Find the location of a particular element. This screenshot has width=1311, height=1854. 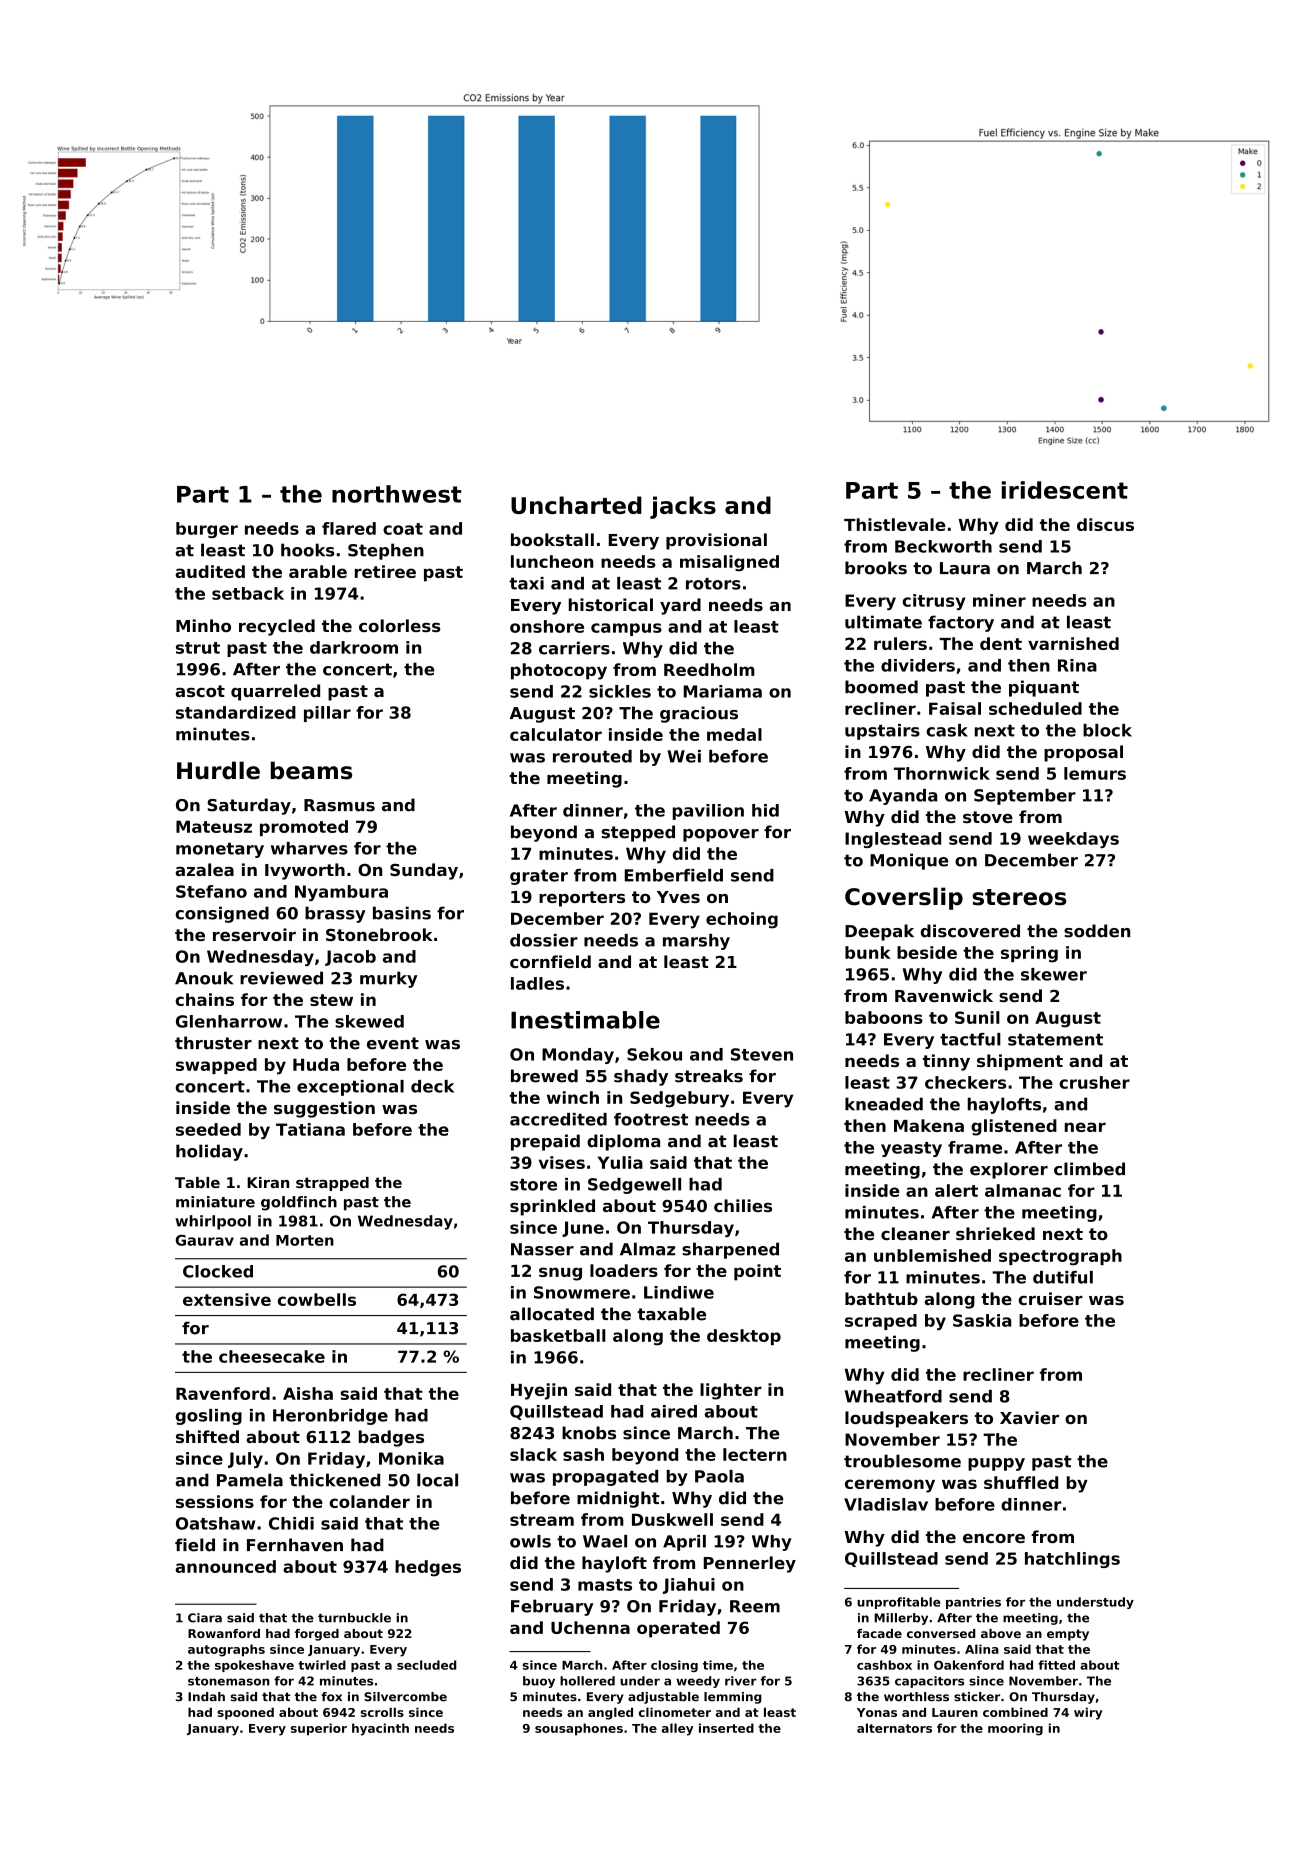

exceptional is located at coordinates (350, 1088).
